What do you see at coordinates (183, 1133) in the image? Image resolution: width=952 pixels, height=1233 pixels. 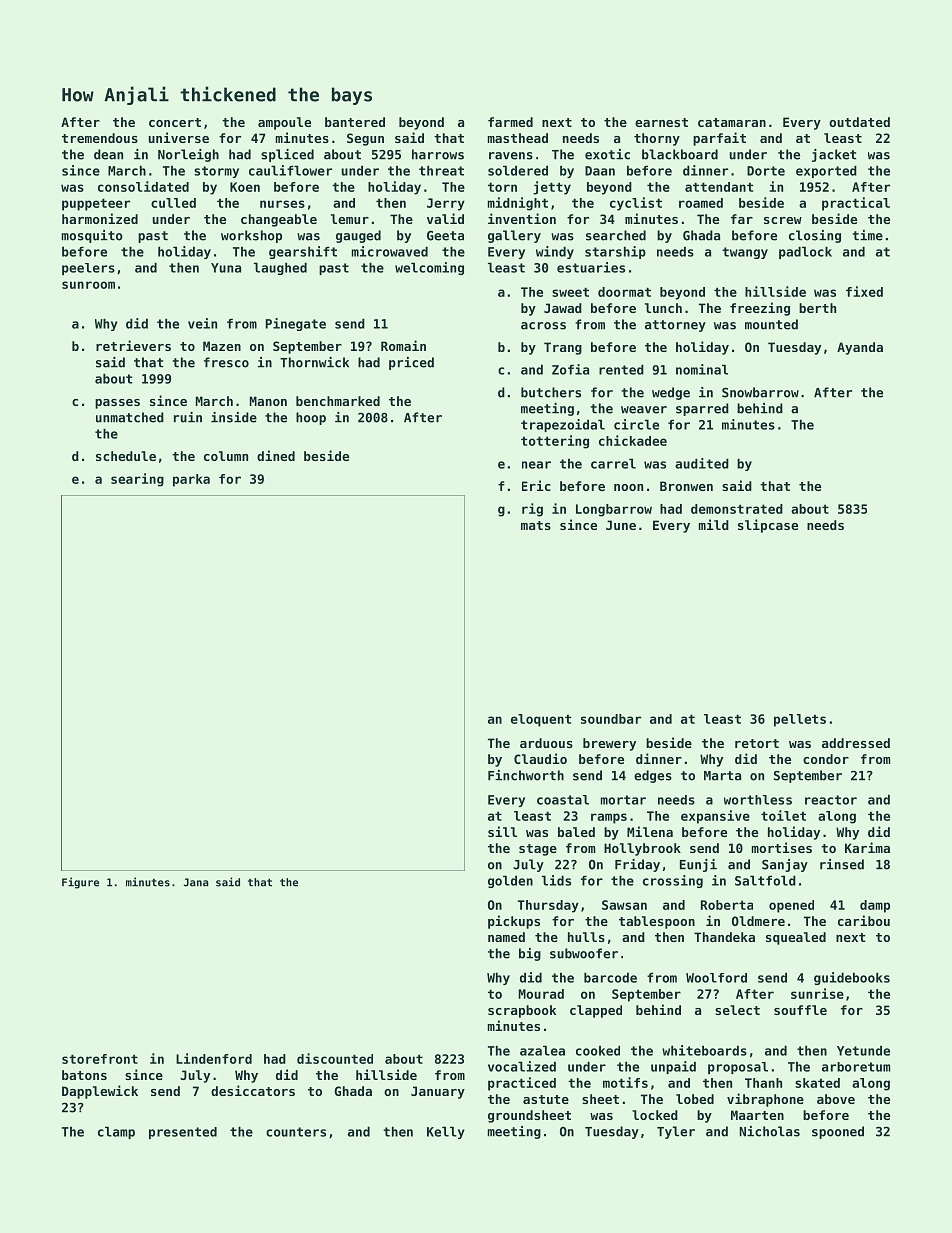 I see `presented` at bounding box center [183, 1133].
